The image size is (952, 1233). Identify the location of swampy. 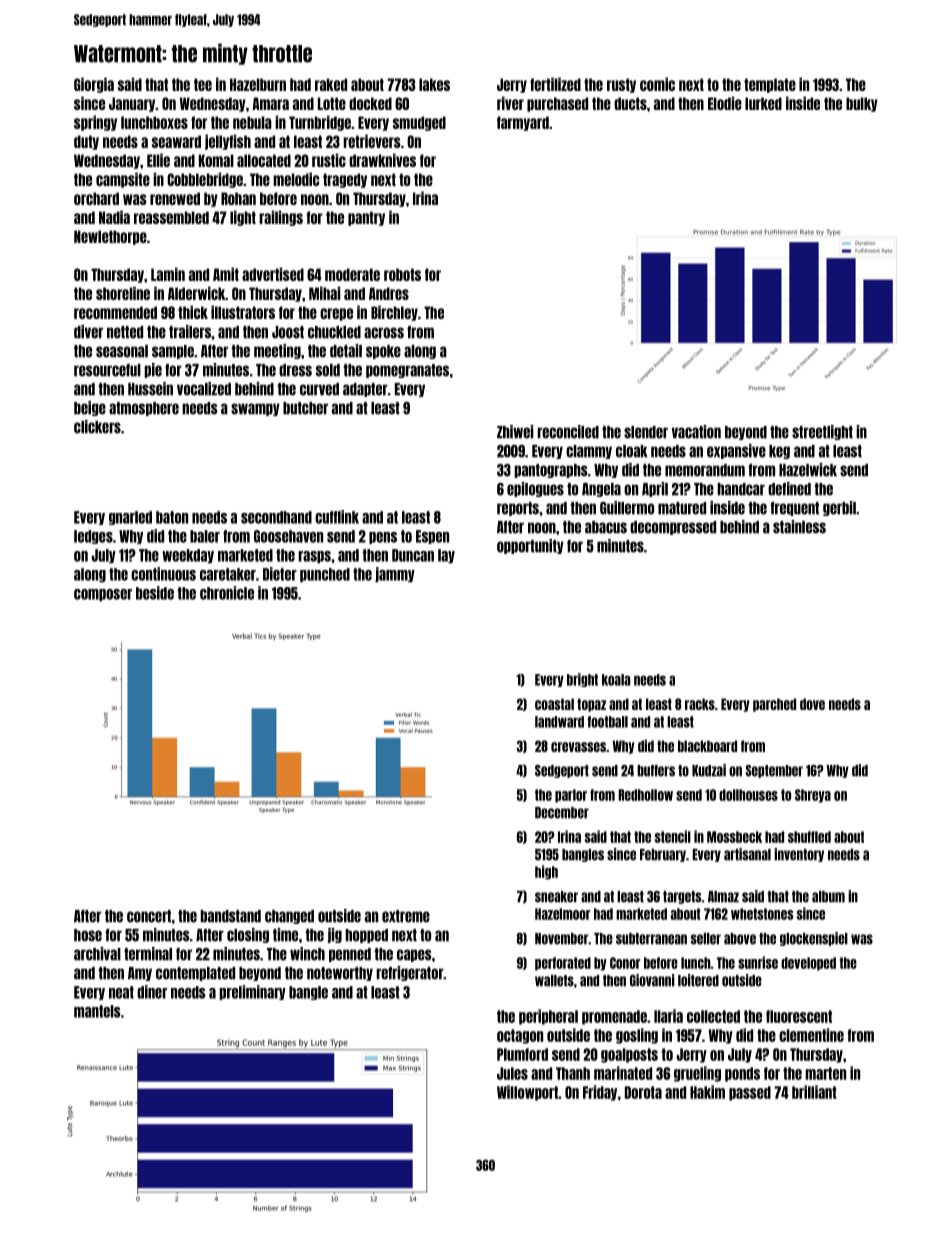
(255, 409).
